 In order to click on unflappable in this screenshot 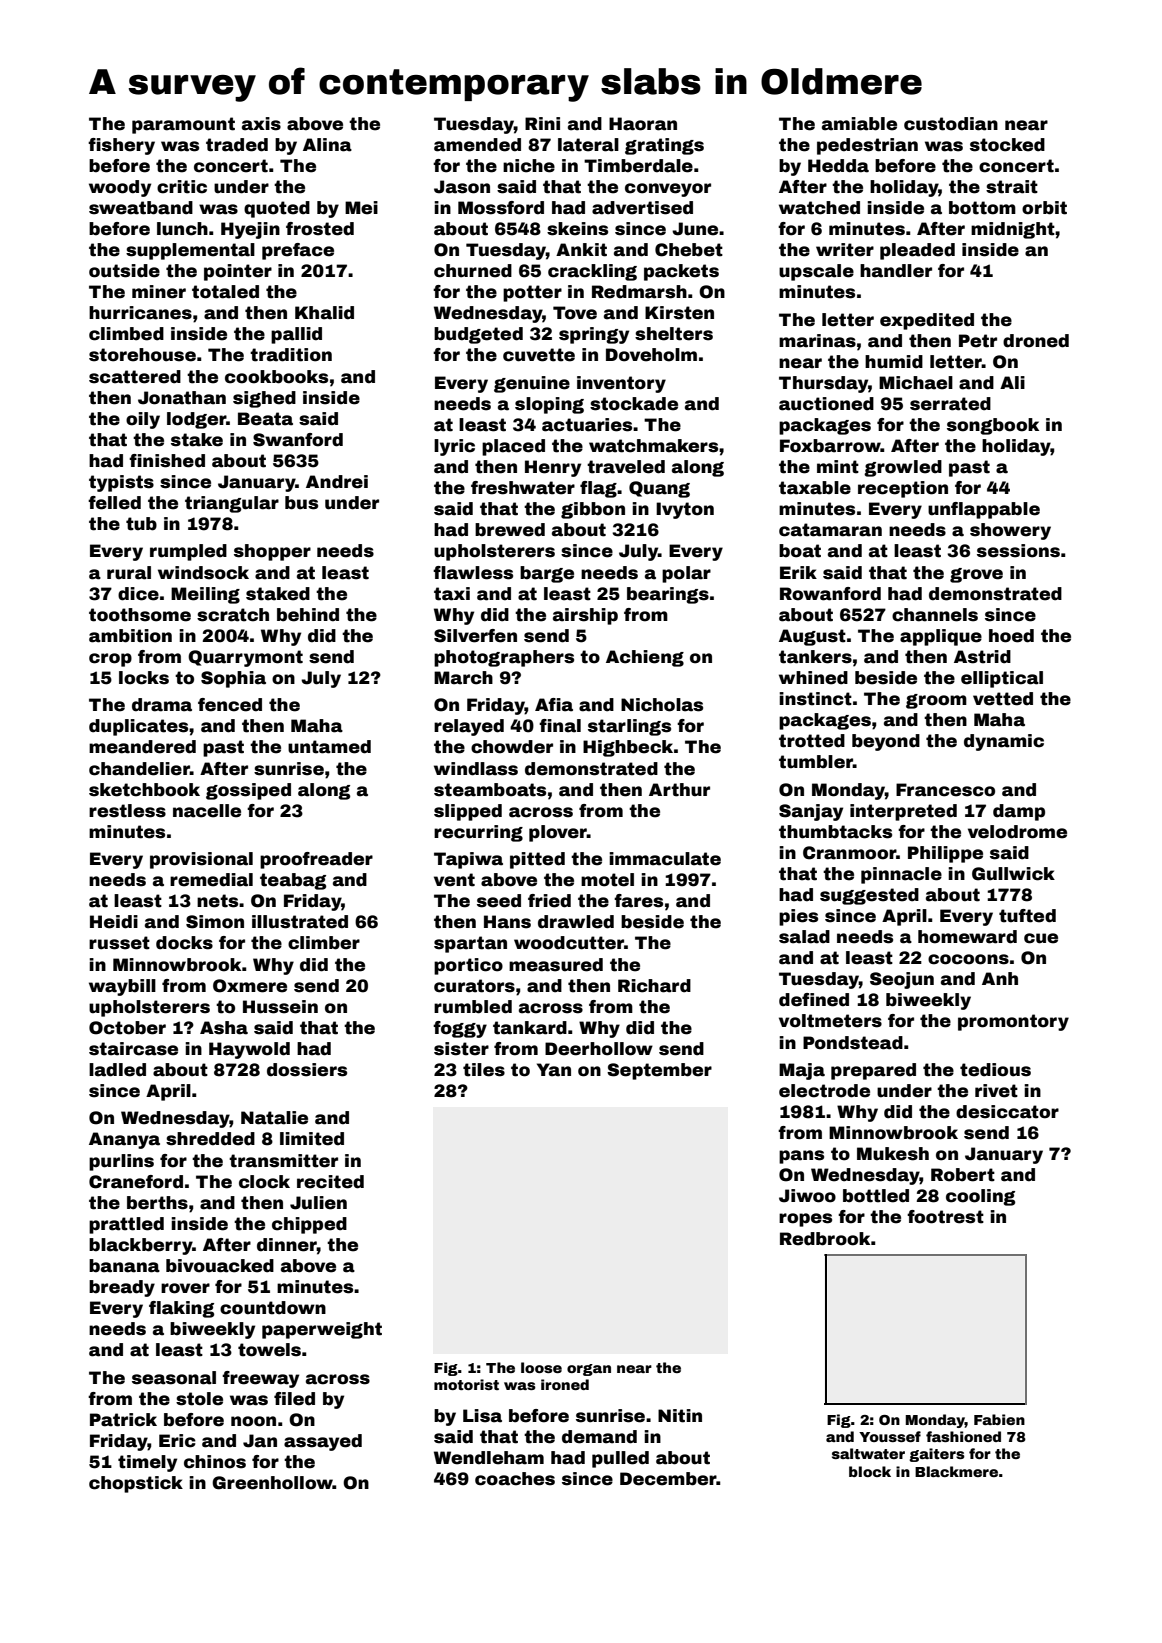, I will do `click(984, 510)`.
